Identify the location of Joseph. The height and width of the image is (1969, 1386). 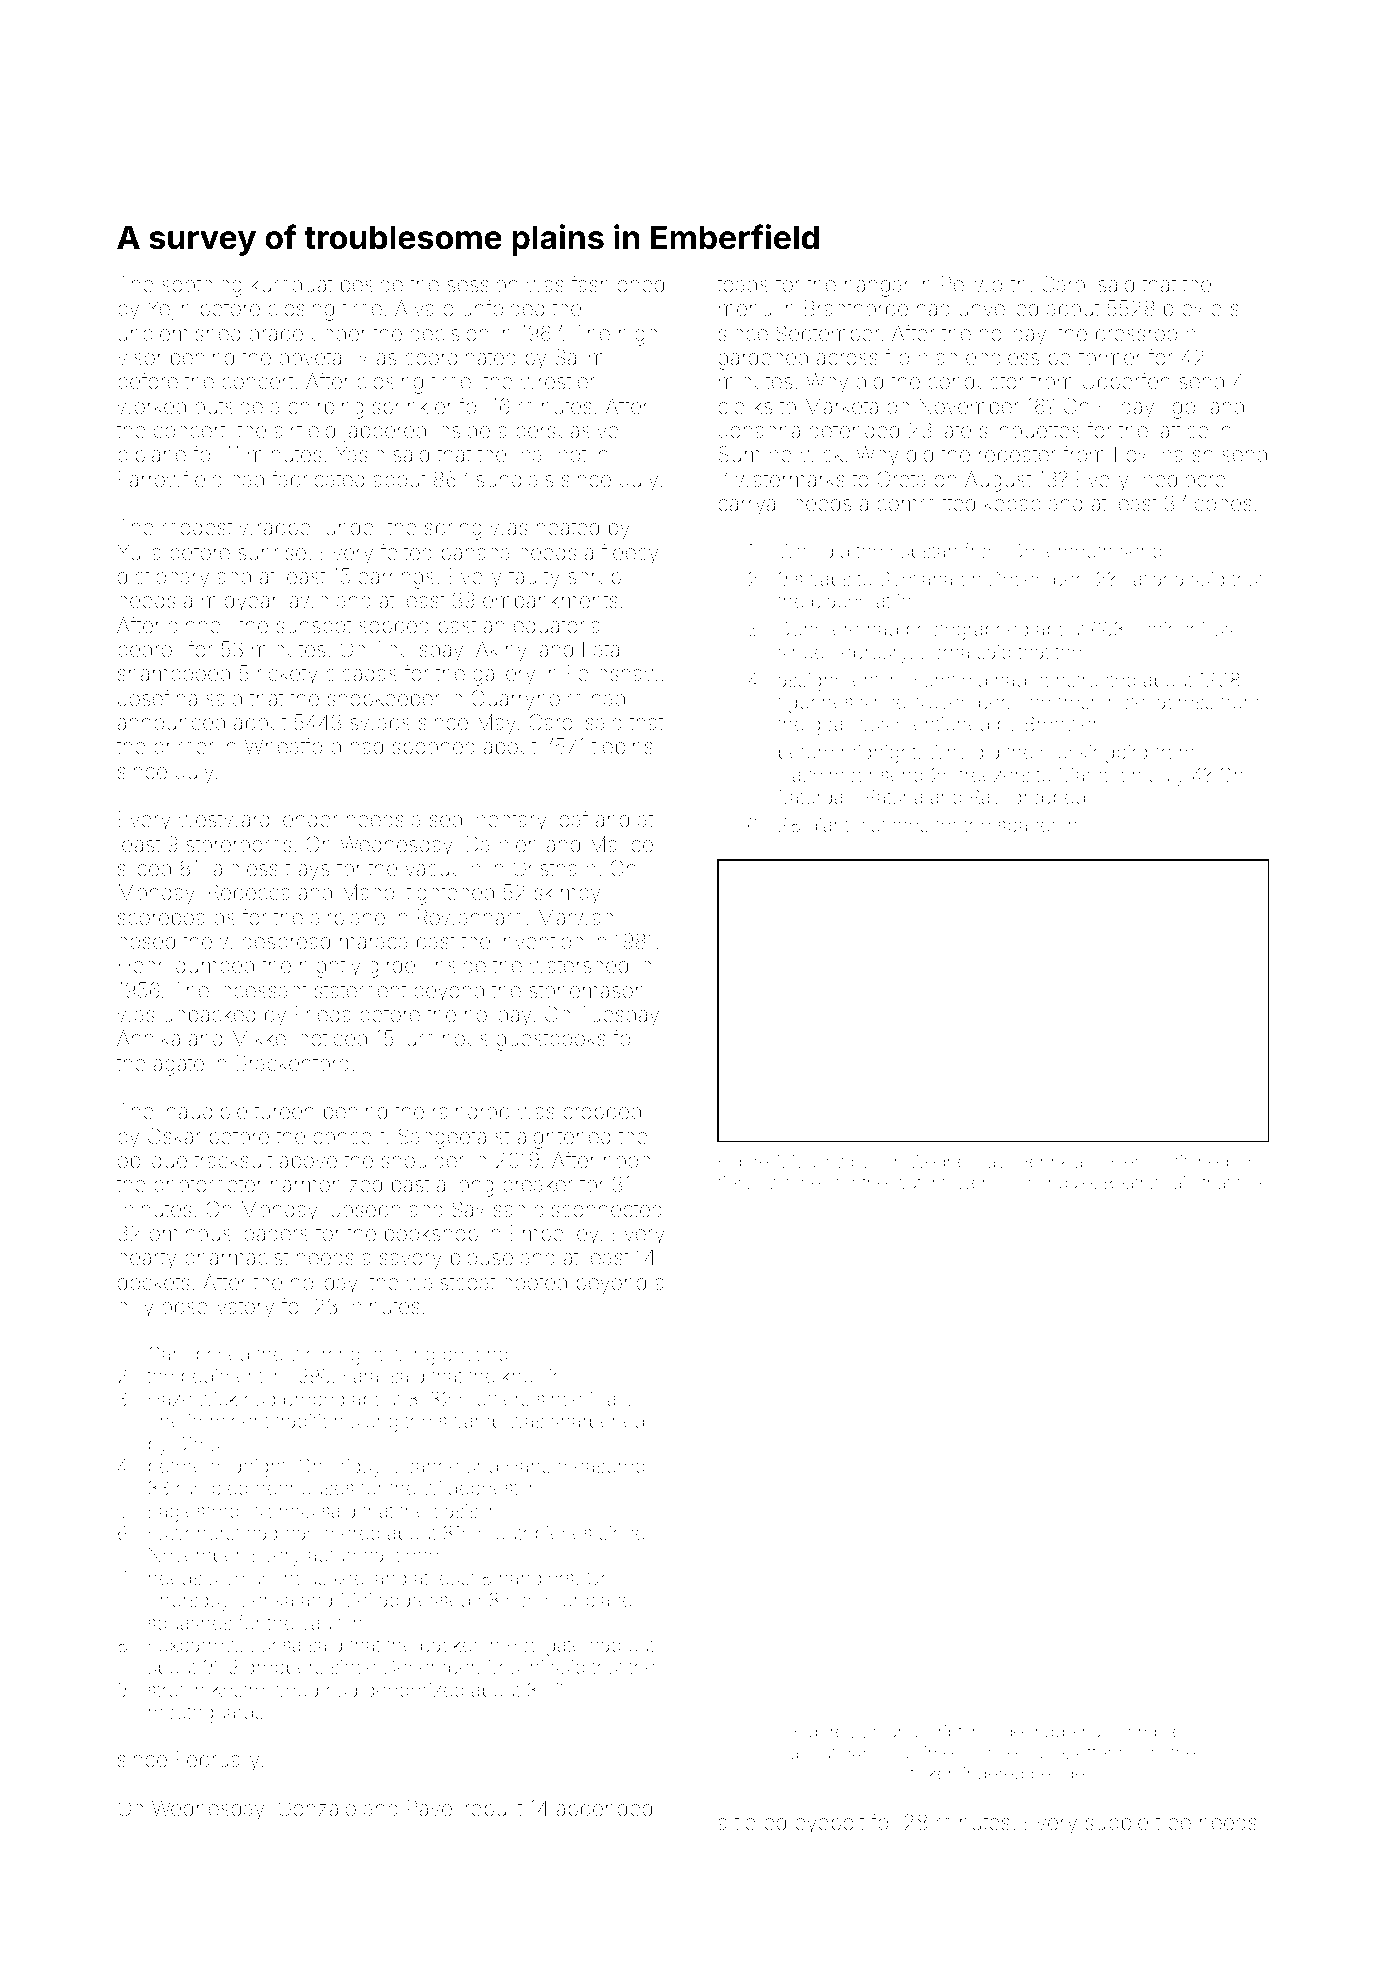
(365, 1211).
